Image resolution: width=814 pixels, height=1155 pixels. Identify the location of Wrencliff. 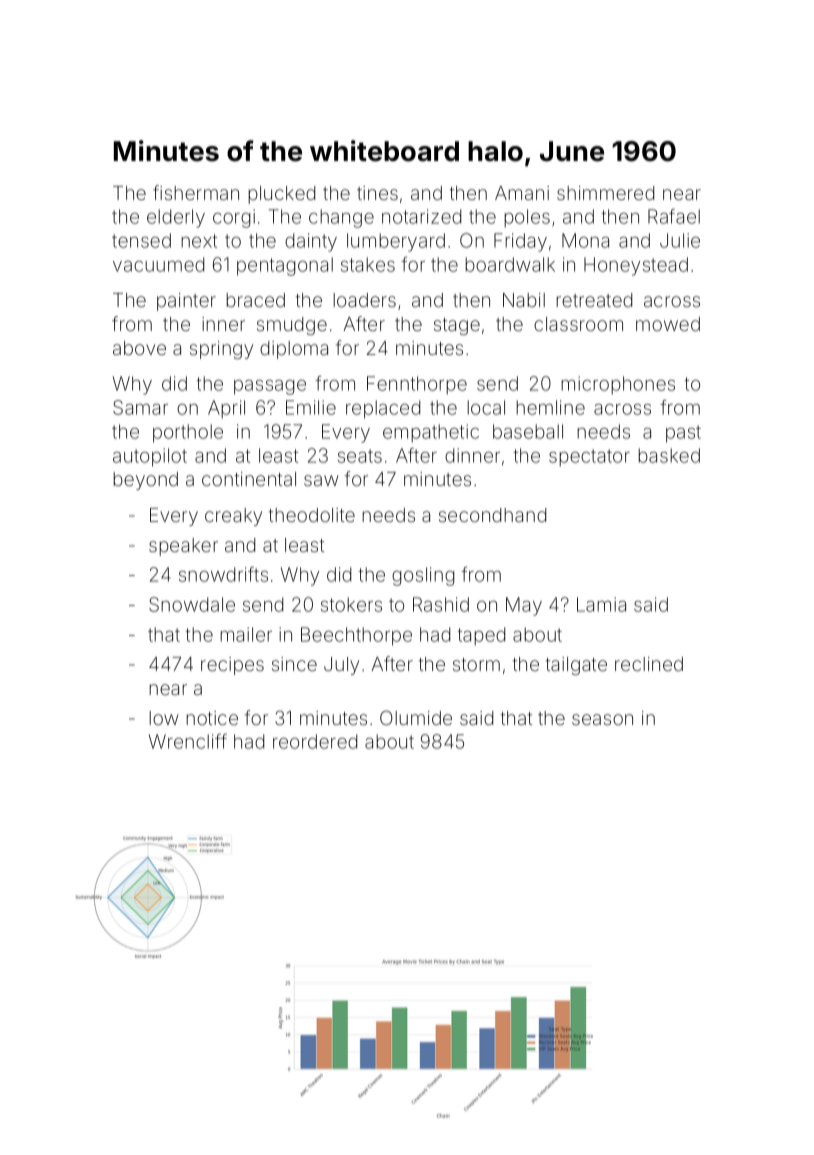
(188, 741).
